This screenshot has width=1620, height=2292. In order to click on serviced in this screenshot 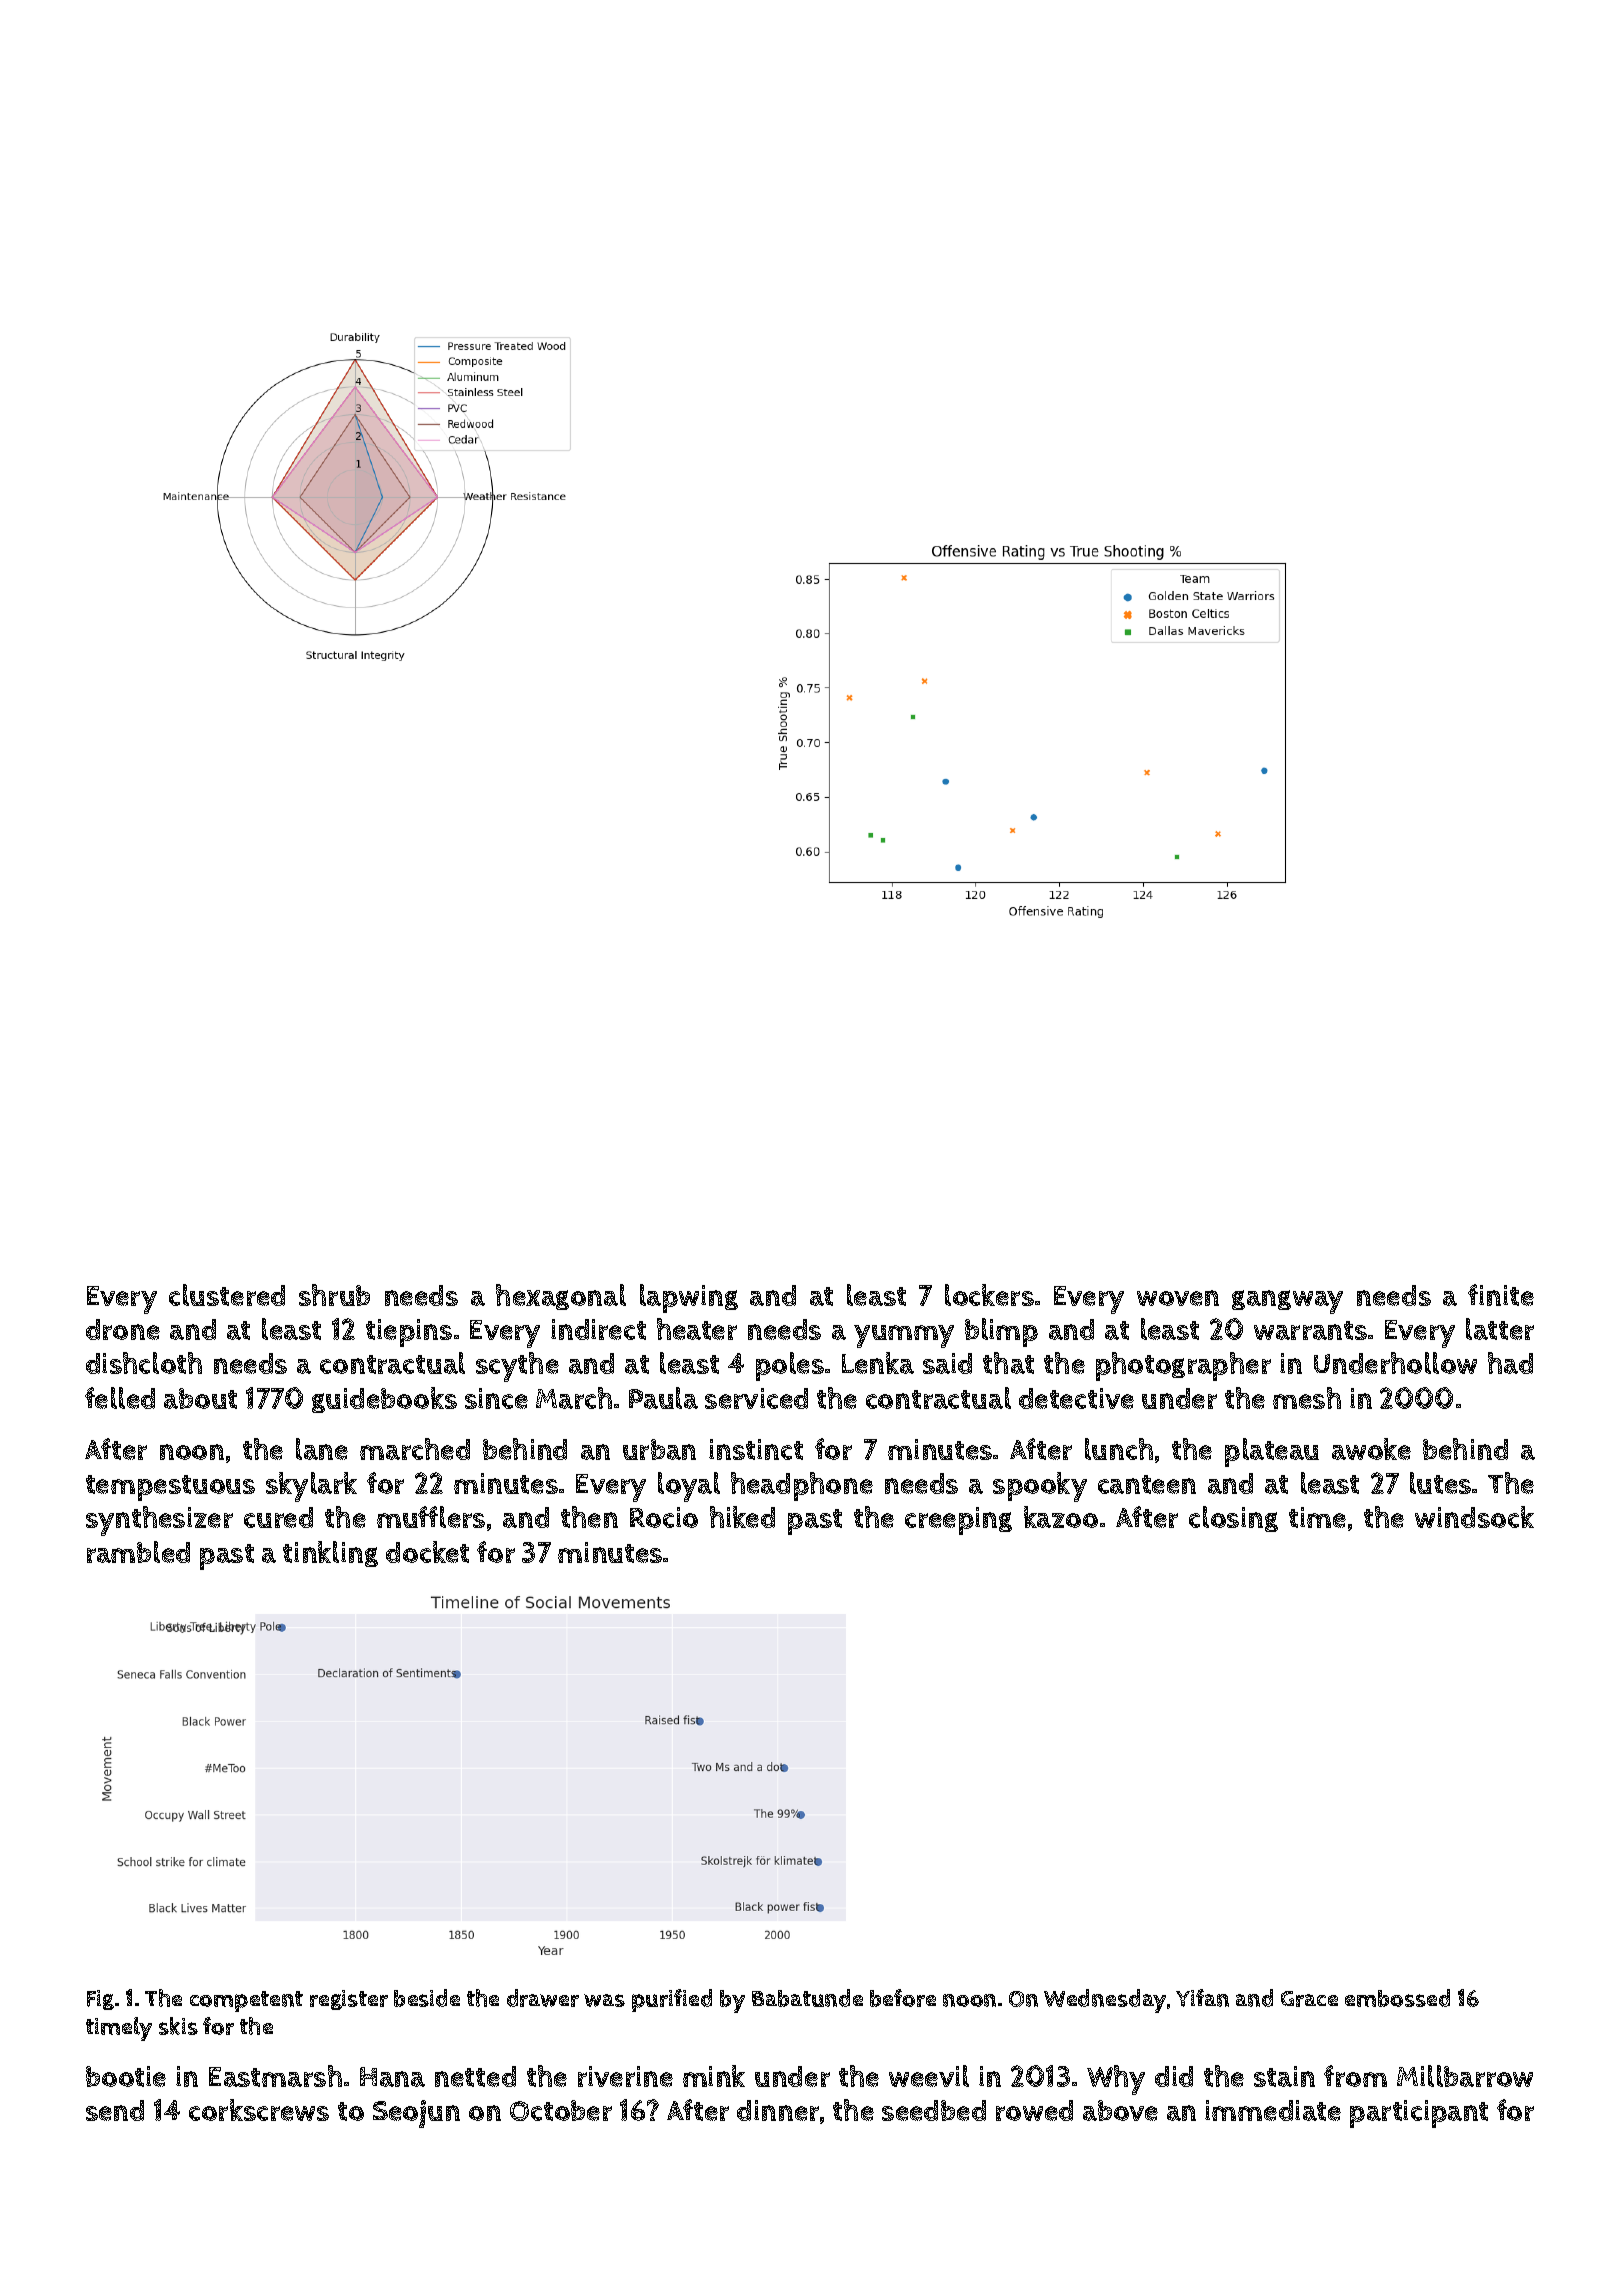, I will do `click(756, 1398)`.
